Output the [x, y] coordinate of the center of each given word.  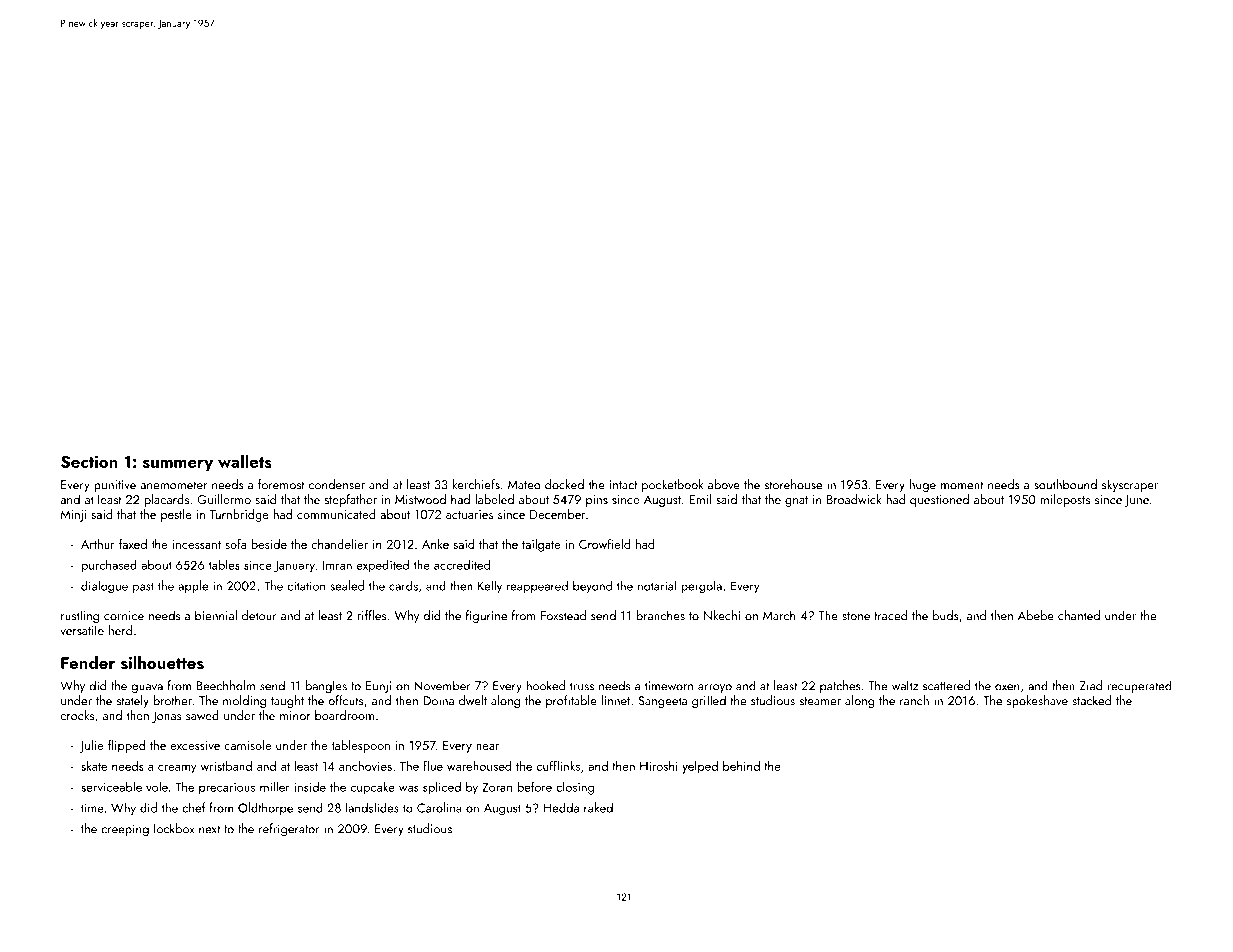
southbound [1065, 484]
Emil [700, 499]
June [1137, 501]
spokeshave [1037, 701]
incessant [197, 544]
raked [598, 807]
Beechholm [226, 685]
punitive [115, 486]
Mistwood [420, 499]
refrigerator [289, 830]
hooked [545, 685]
